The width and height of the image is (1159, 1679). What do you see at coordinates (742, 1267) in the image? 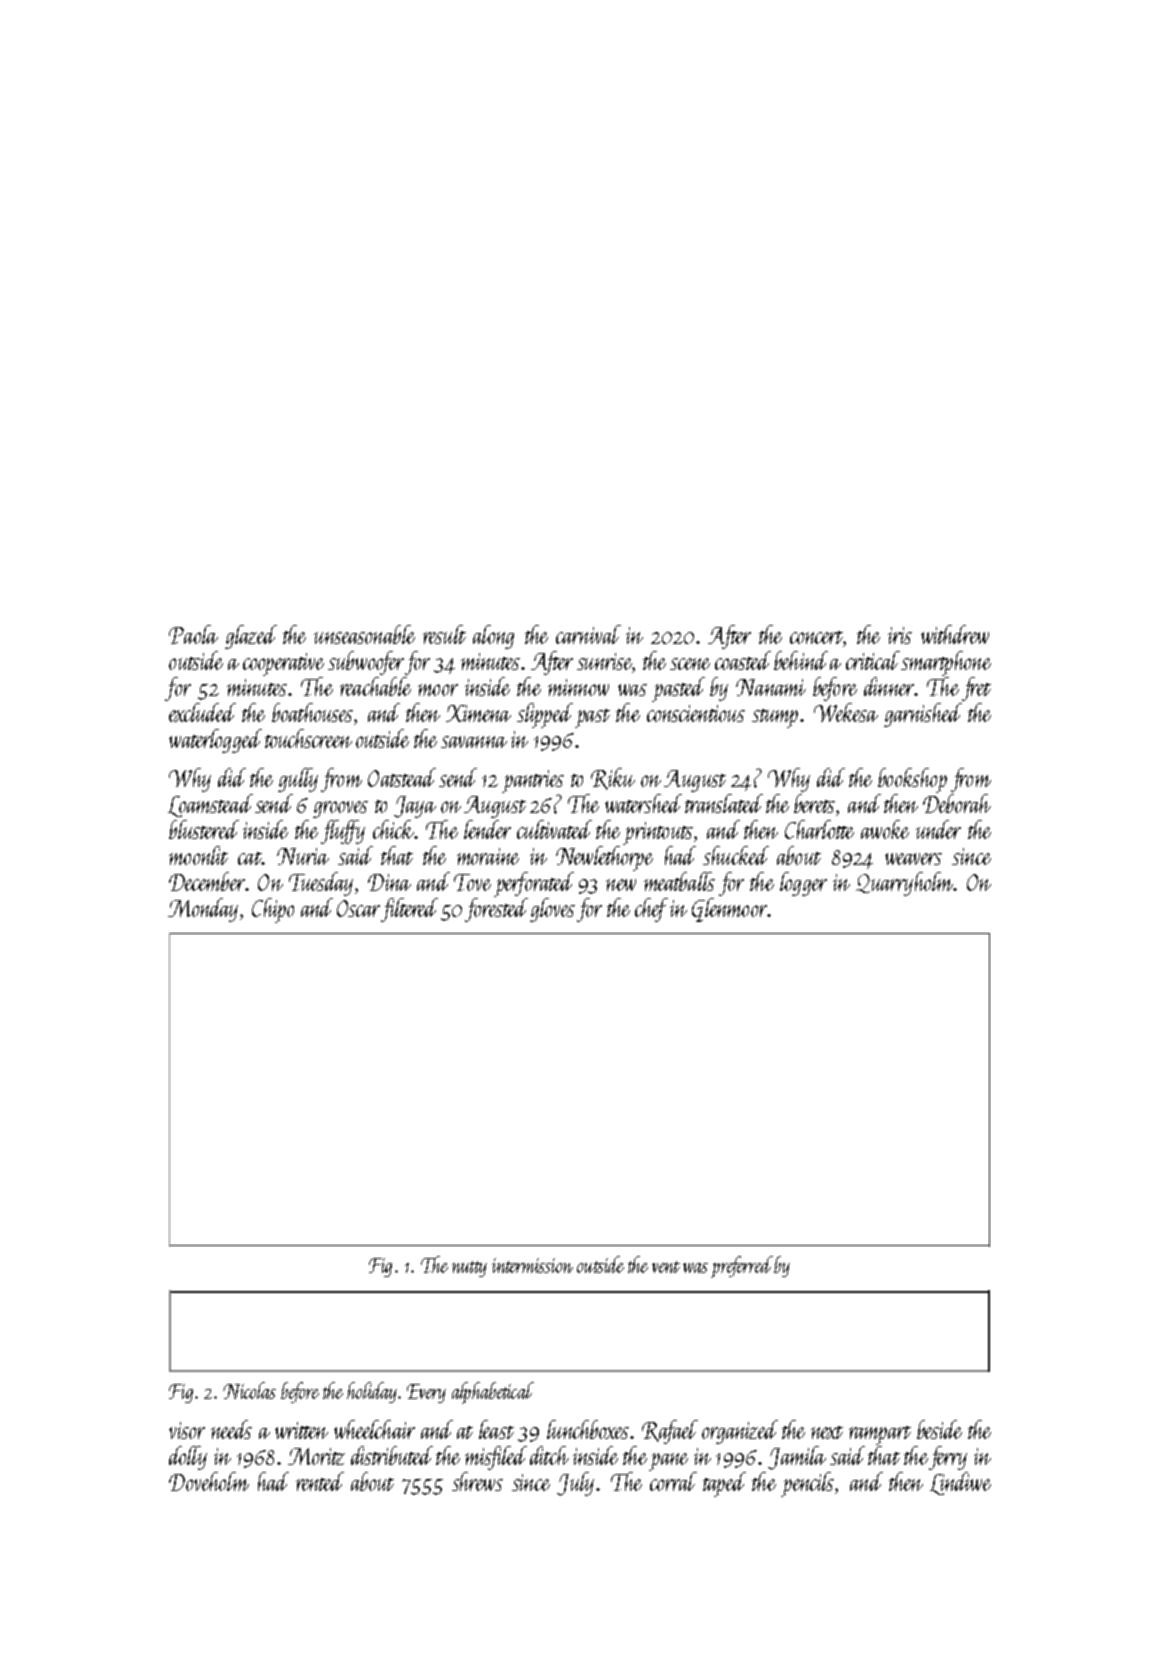
I see `preferred` at bounding box center [742, 1267].
